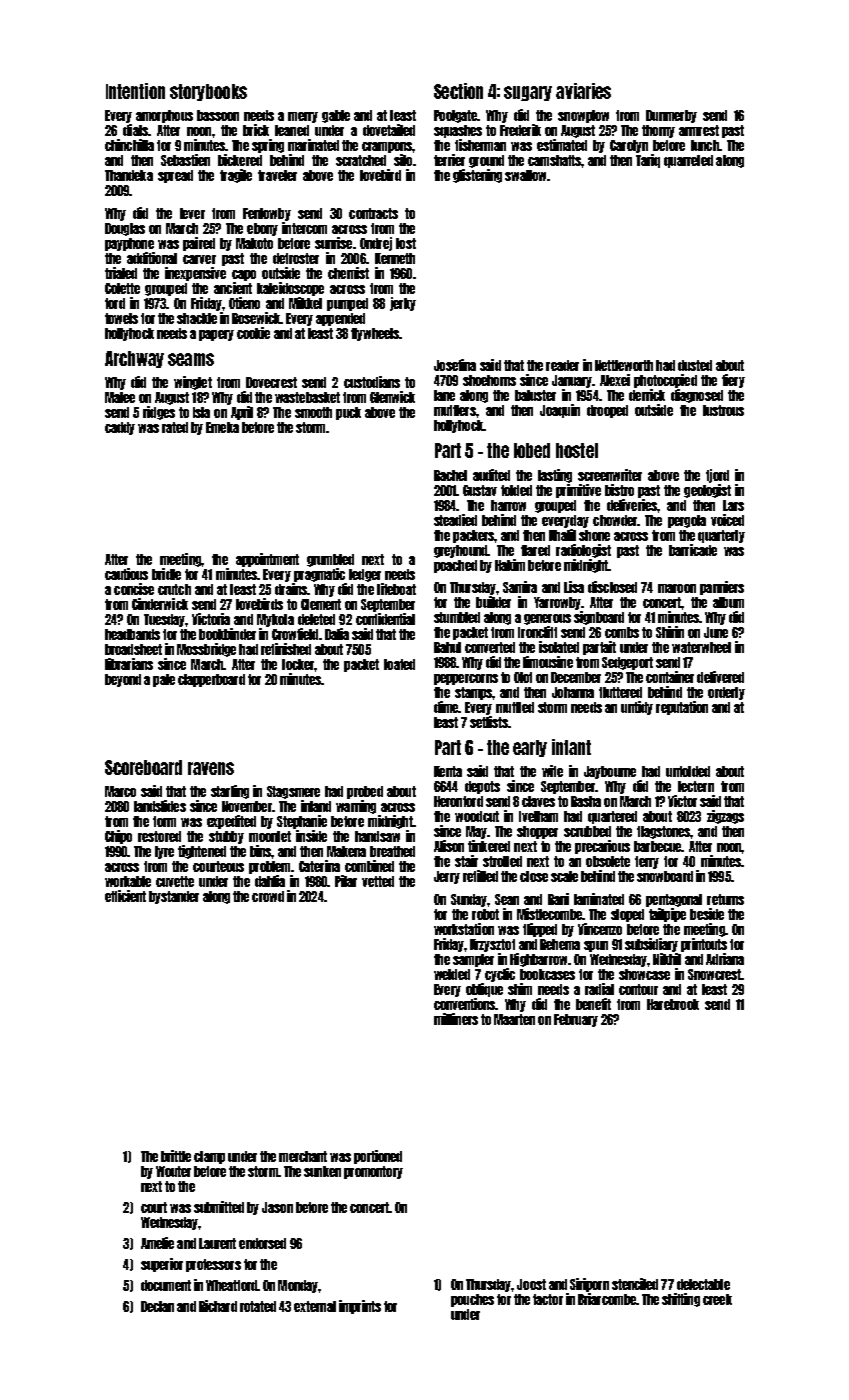 The image size is (849, 1400). Describe the element at coordinates (458, 91) in the screenshot. I see `Section` at that location.
